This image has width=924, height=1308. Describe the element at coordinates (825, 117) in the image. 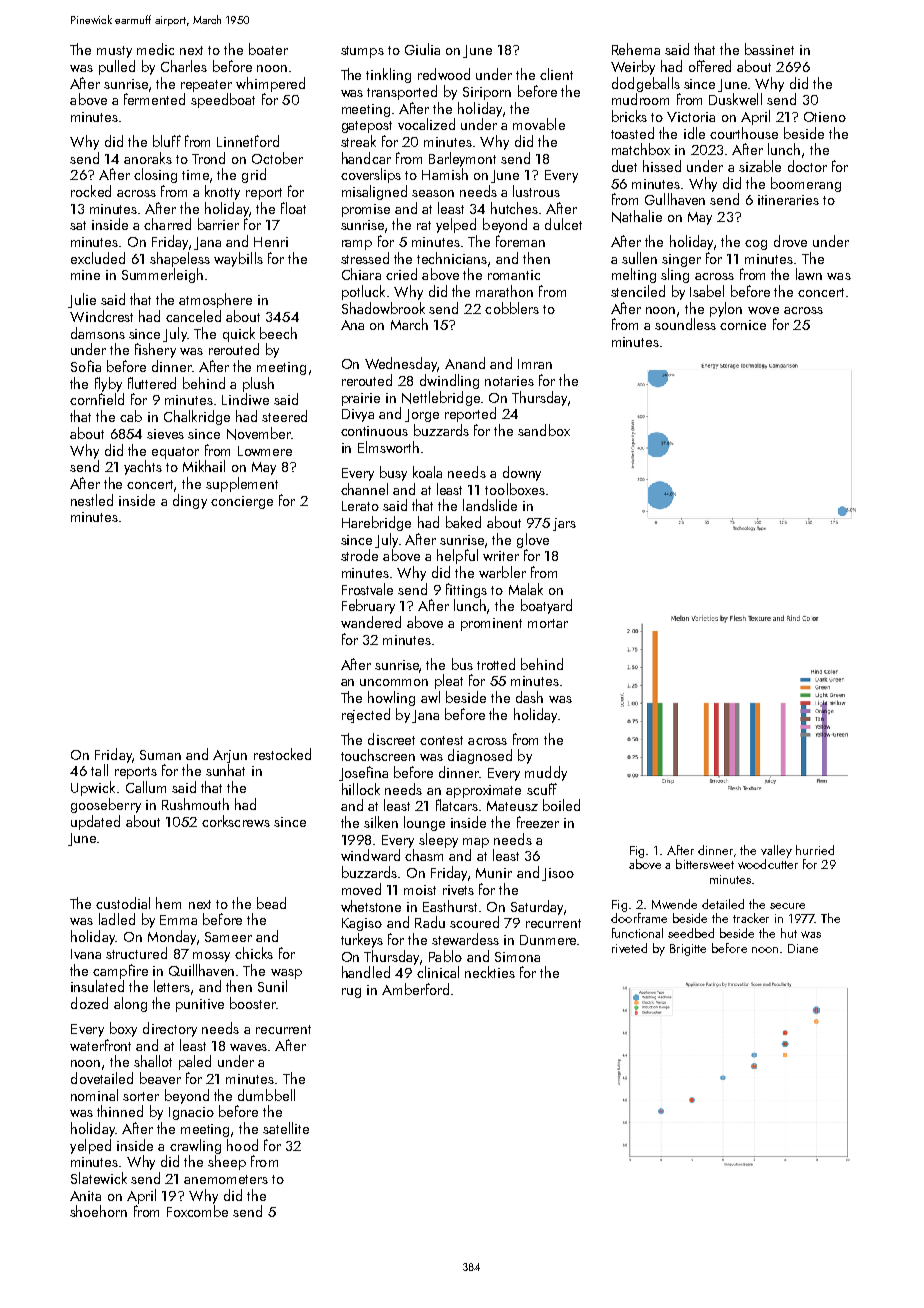

I see `Otieno` at that location.
